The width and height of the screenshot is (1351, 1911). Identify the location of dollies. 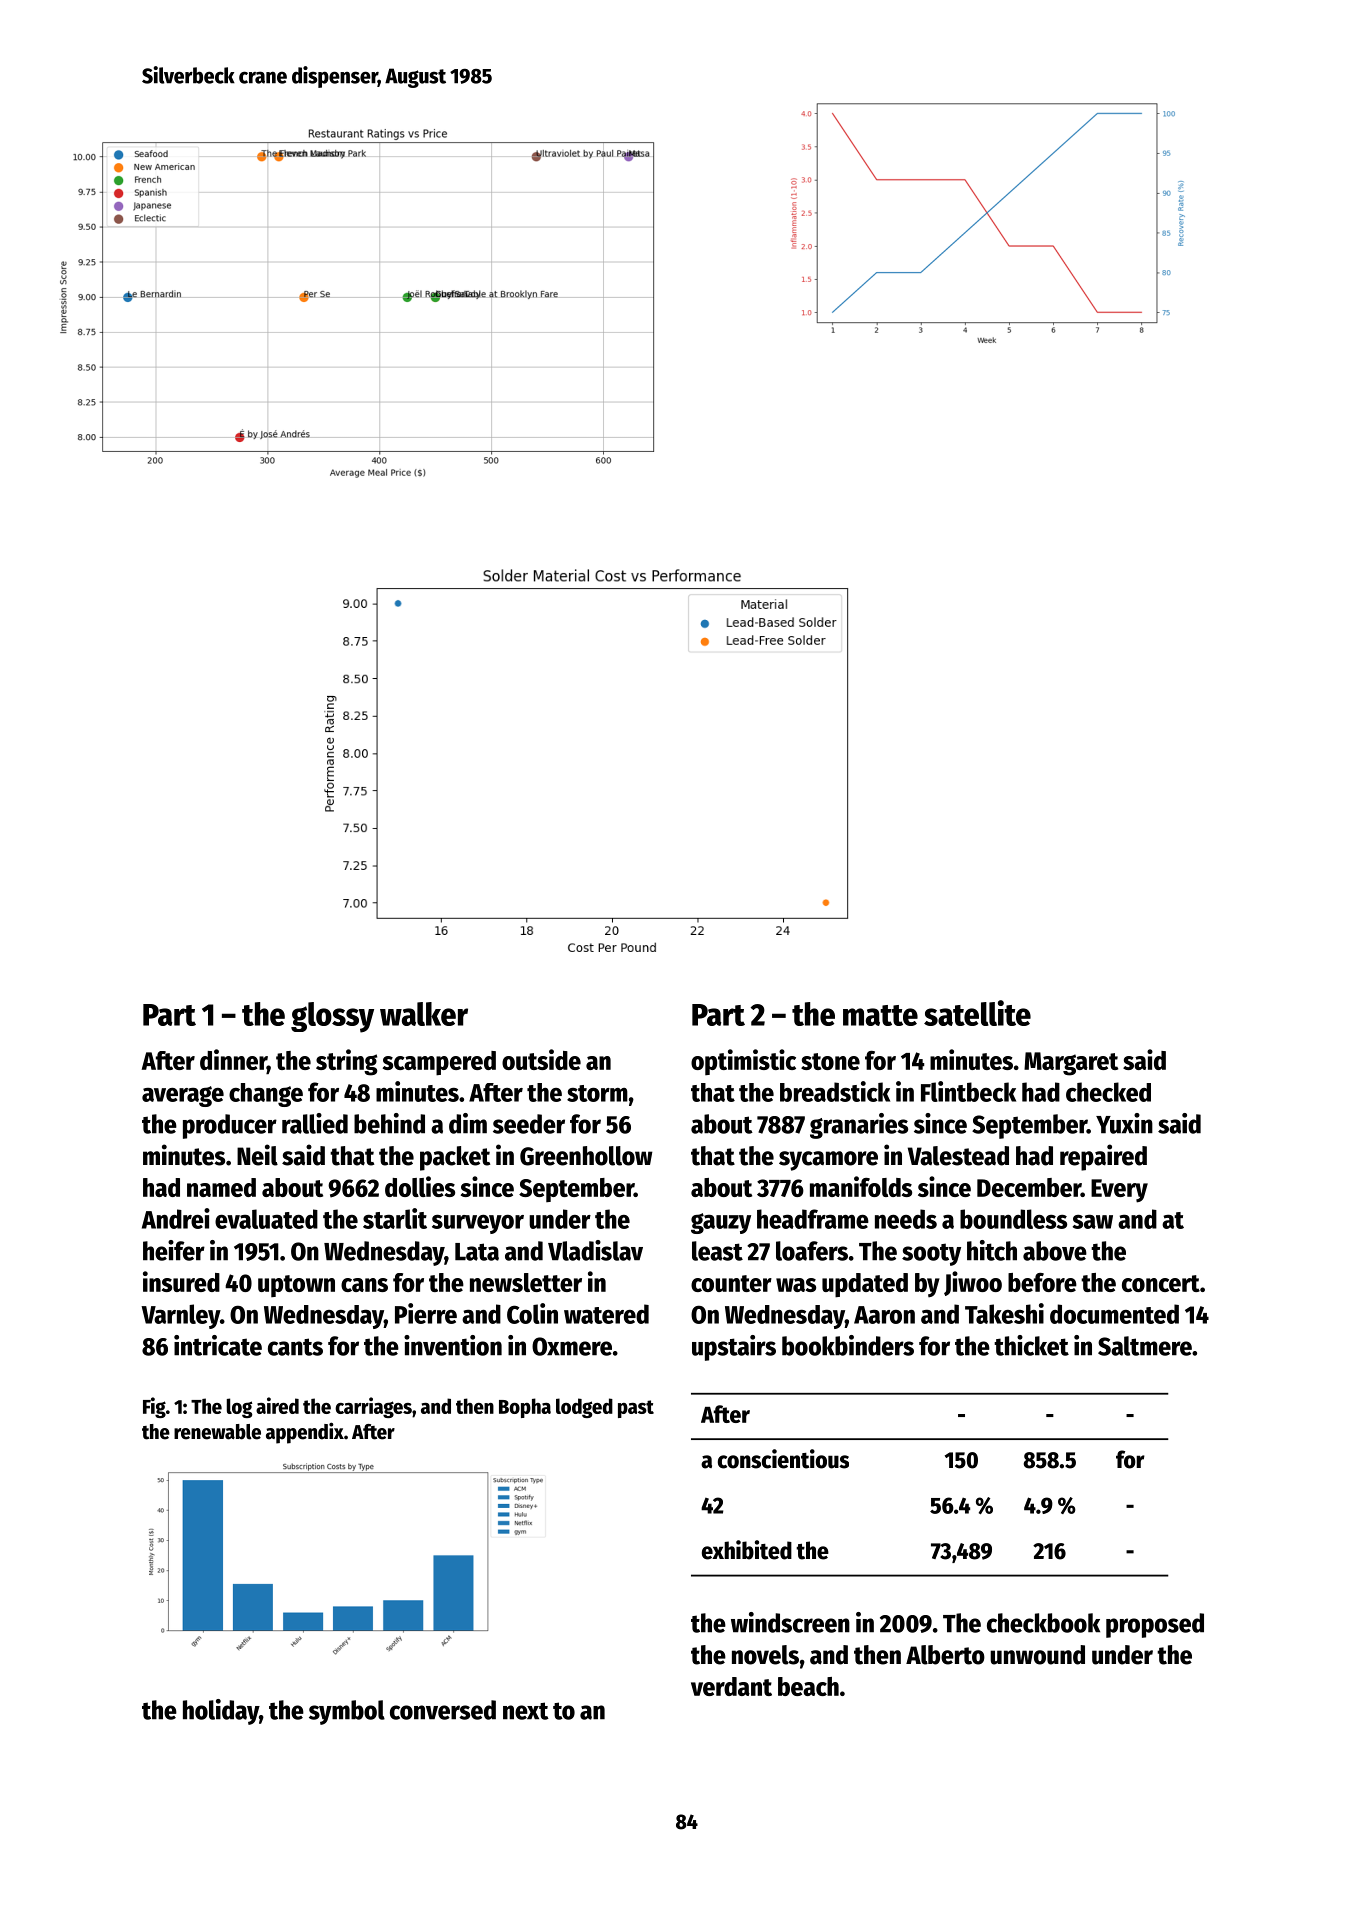
(420, 1186).
